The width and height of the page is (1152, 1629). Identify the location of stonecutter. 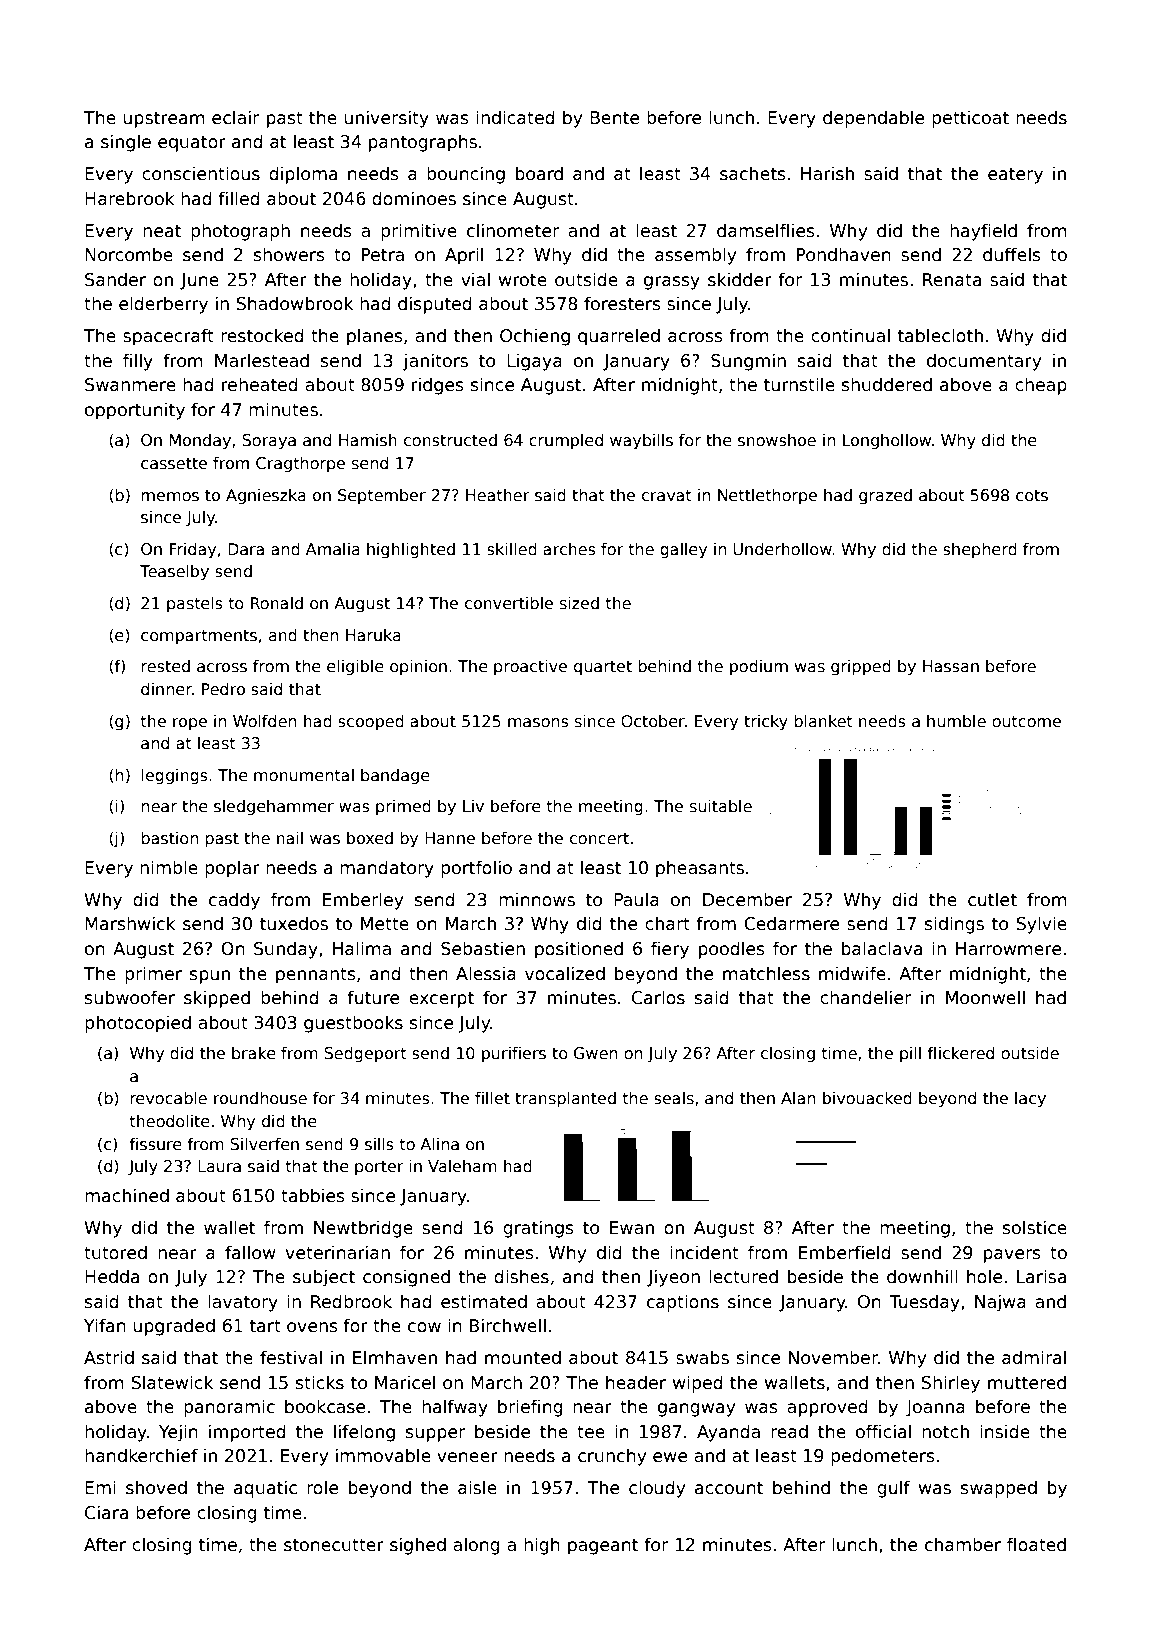
(334, 1545).
